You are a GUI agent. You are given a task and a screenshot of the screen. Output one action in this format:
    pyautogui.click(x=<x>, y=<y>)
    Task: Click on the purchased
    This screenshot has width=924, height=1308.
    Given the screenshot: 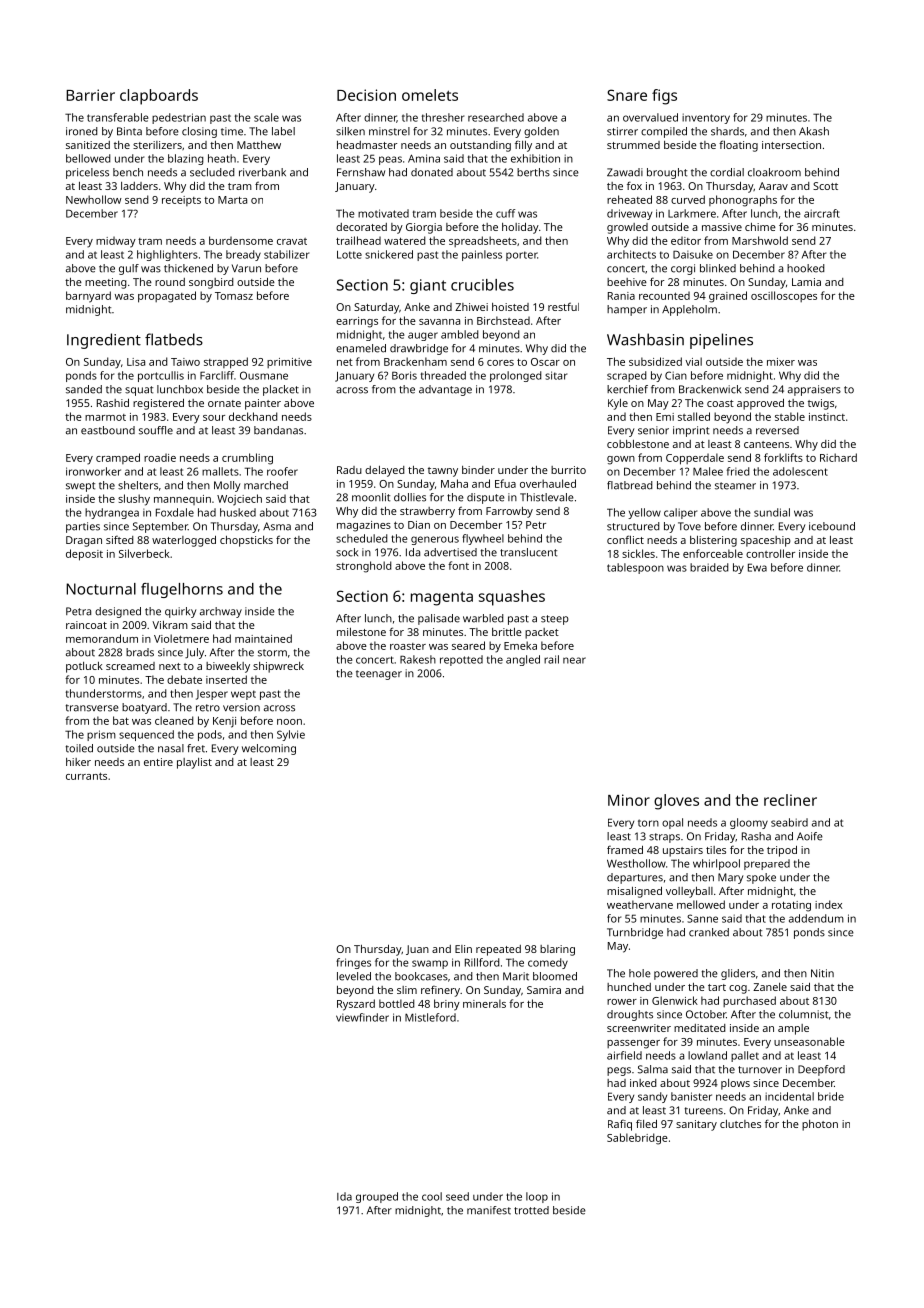 What is the action you would take?
    pyautogui.click(x=749, y=1001)
